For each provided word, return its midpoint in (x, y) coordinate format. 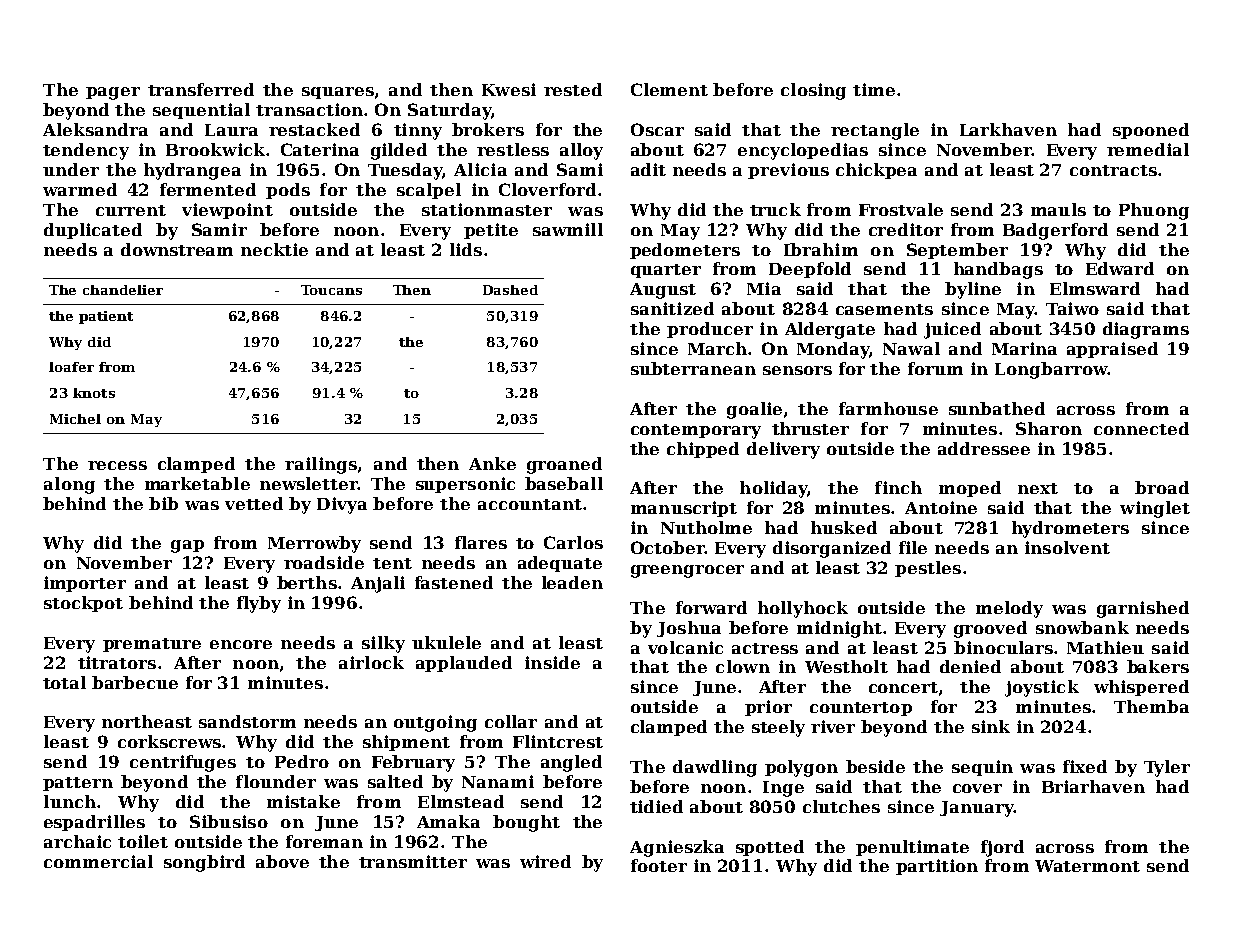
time (874, 89)
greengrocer (687, 571)
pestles (928, 569)
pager (113, 93)
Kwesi (509, 89)
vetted (254, 503)
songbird (204, 863)
